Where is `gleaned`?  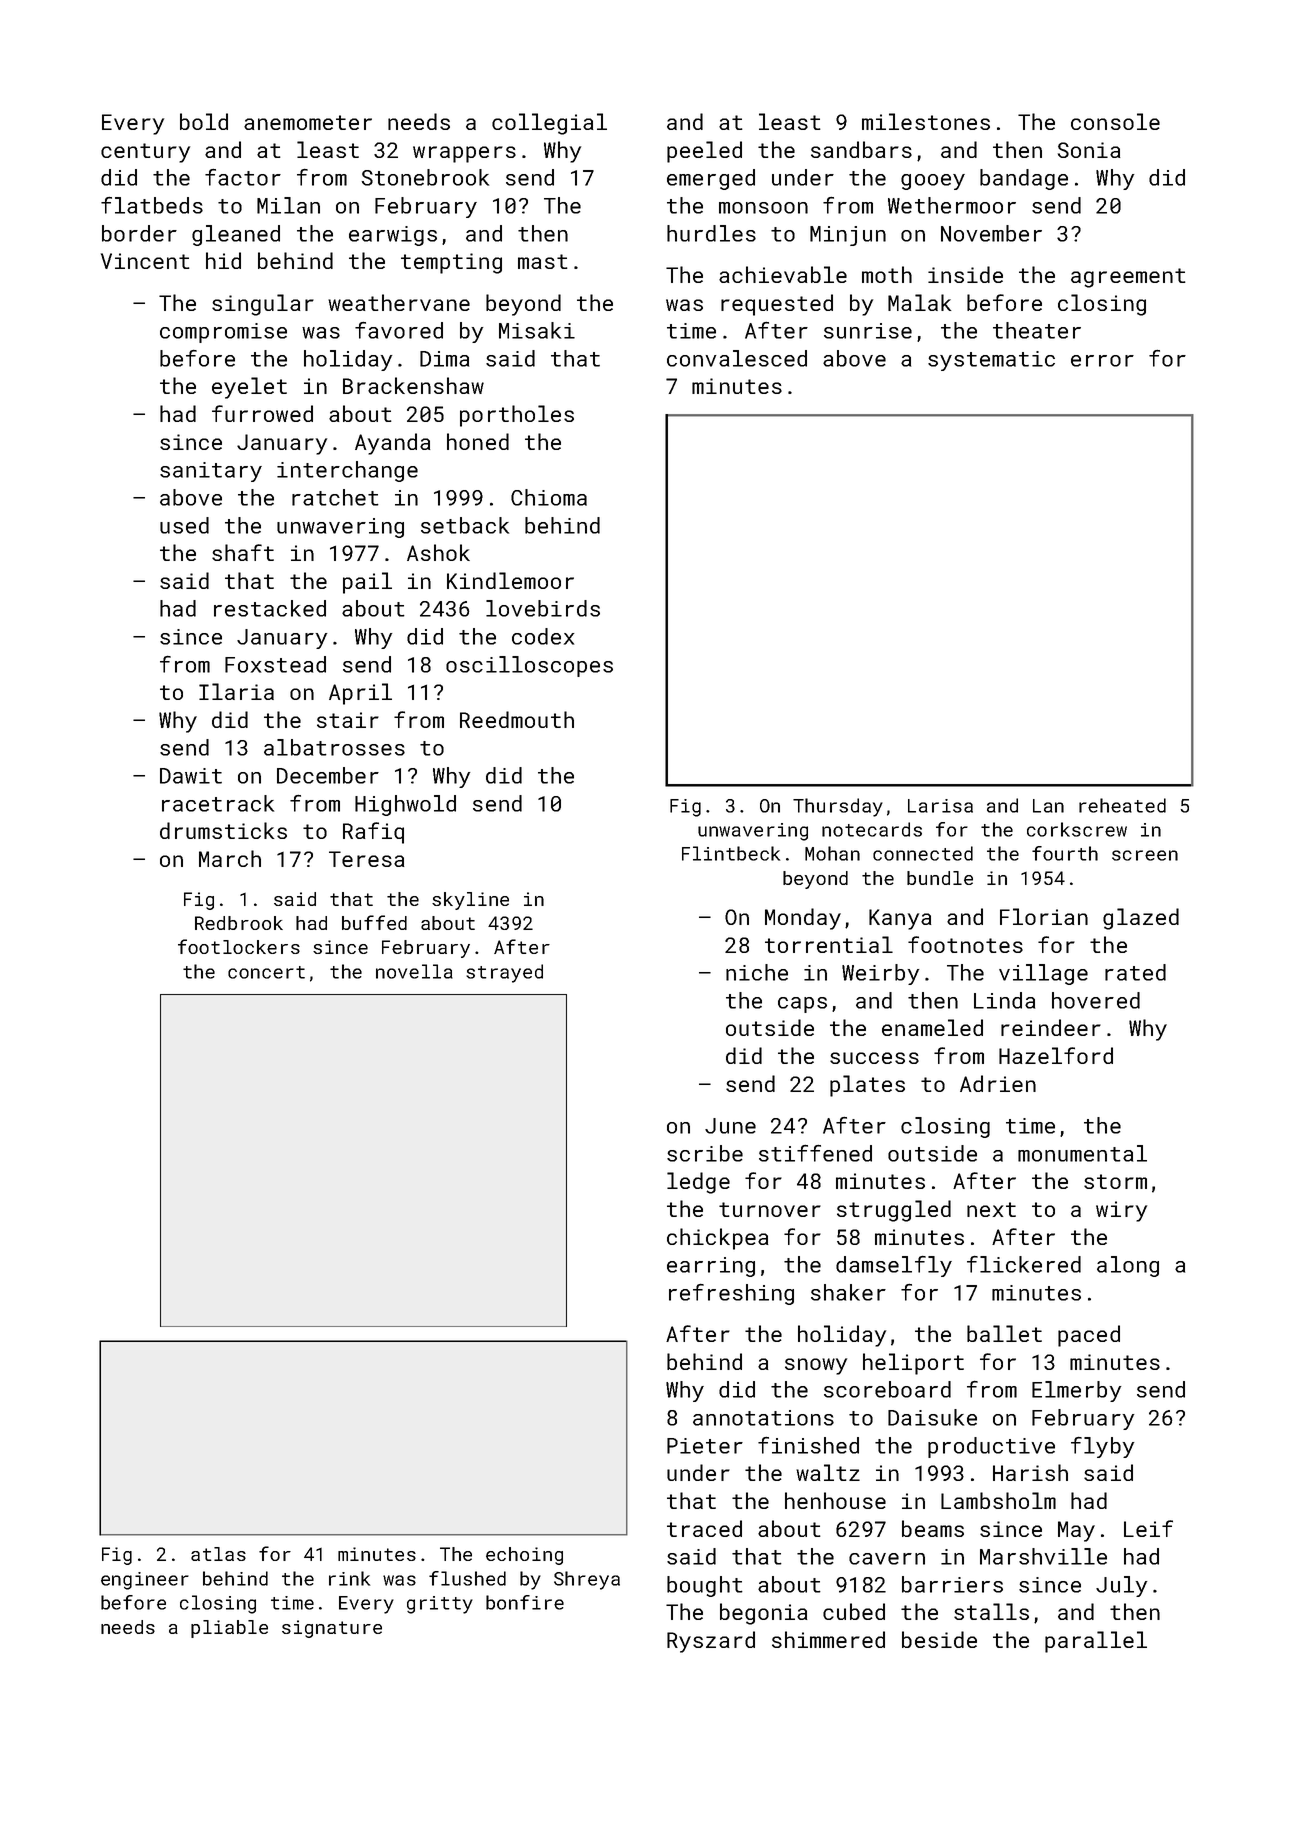
gleaned is located at coordinates (236, 235).
